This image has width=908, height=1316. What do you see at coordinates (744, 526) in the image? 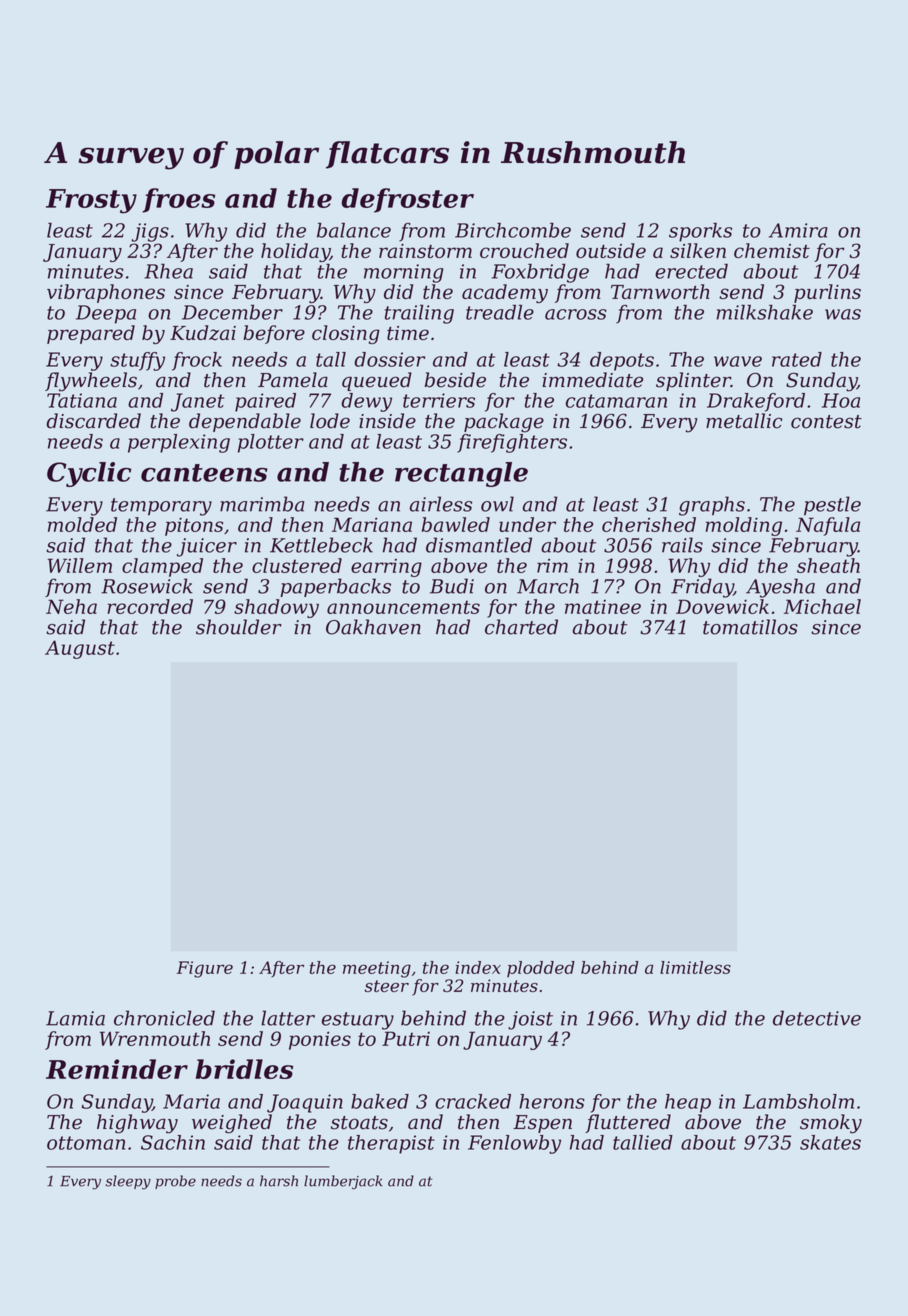
I see `molding` at bounding box center [744, 526].
